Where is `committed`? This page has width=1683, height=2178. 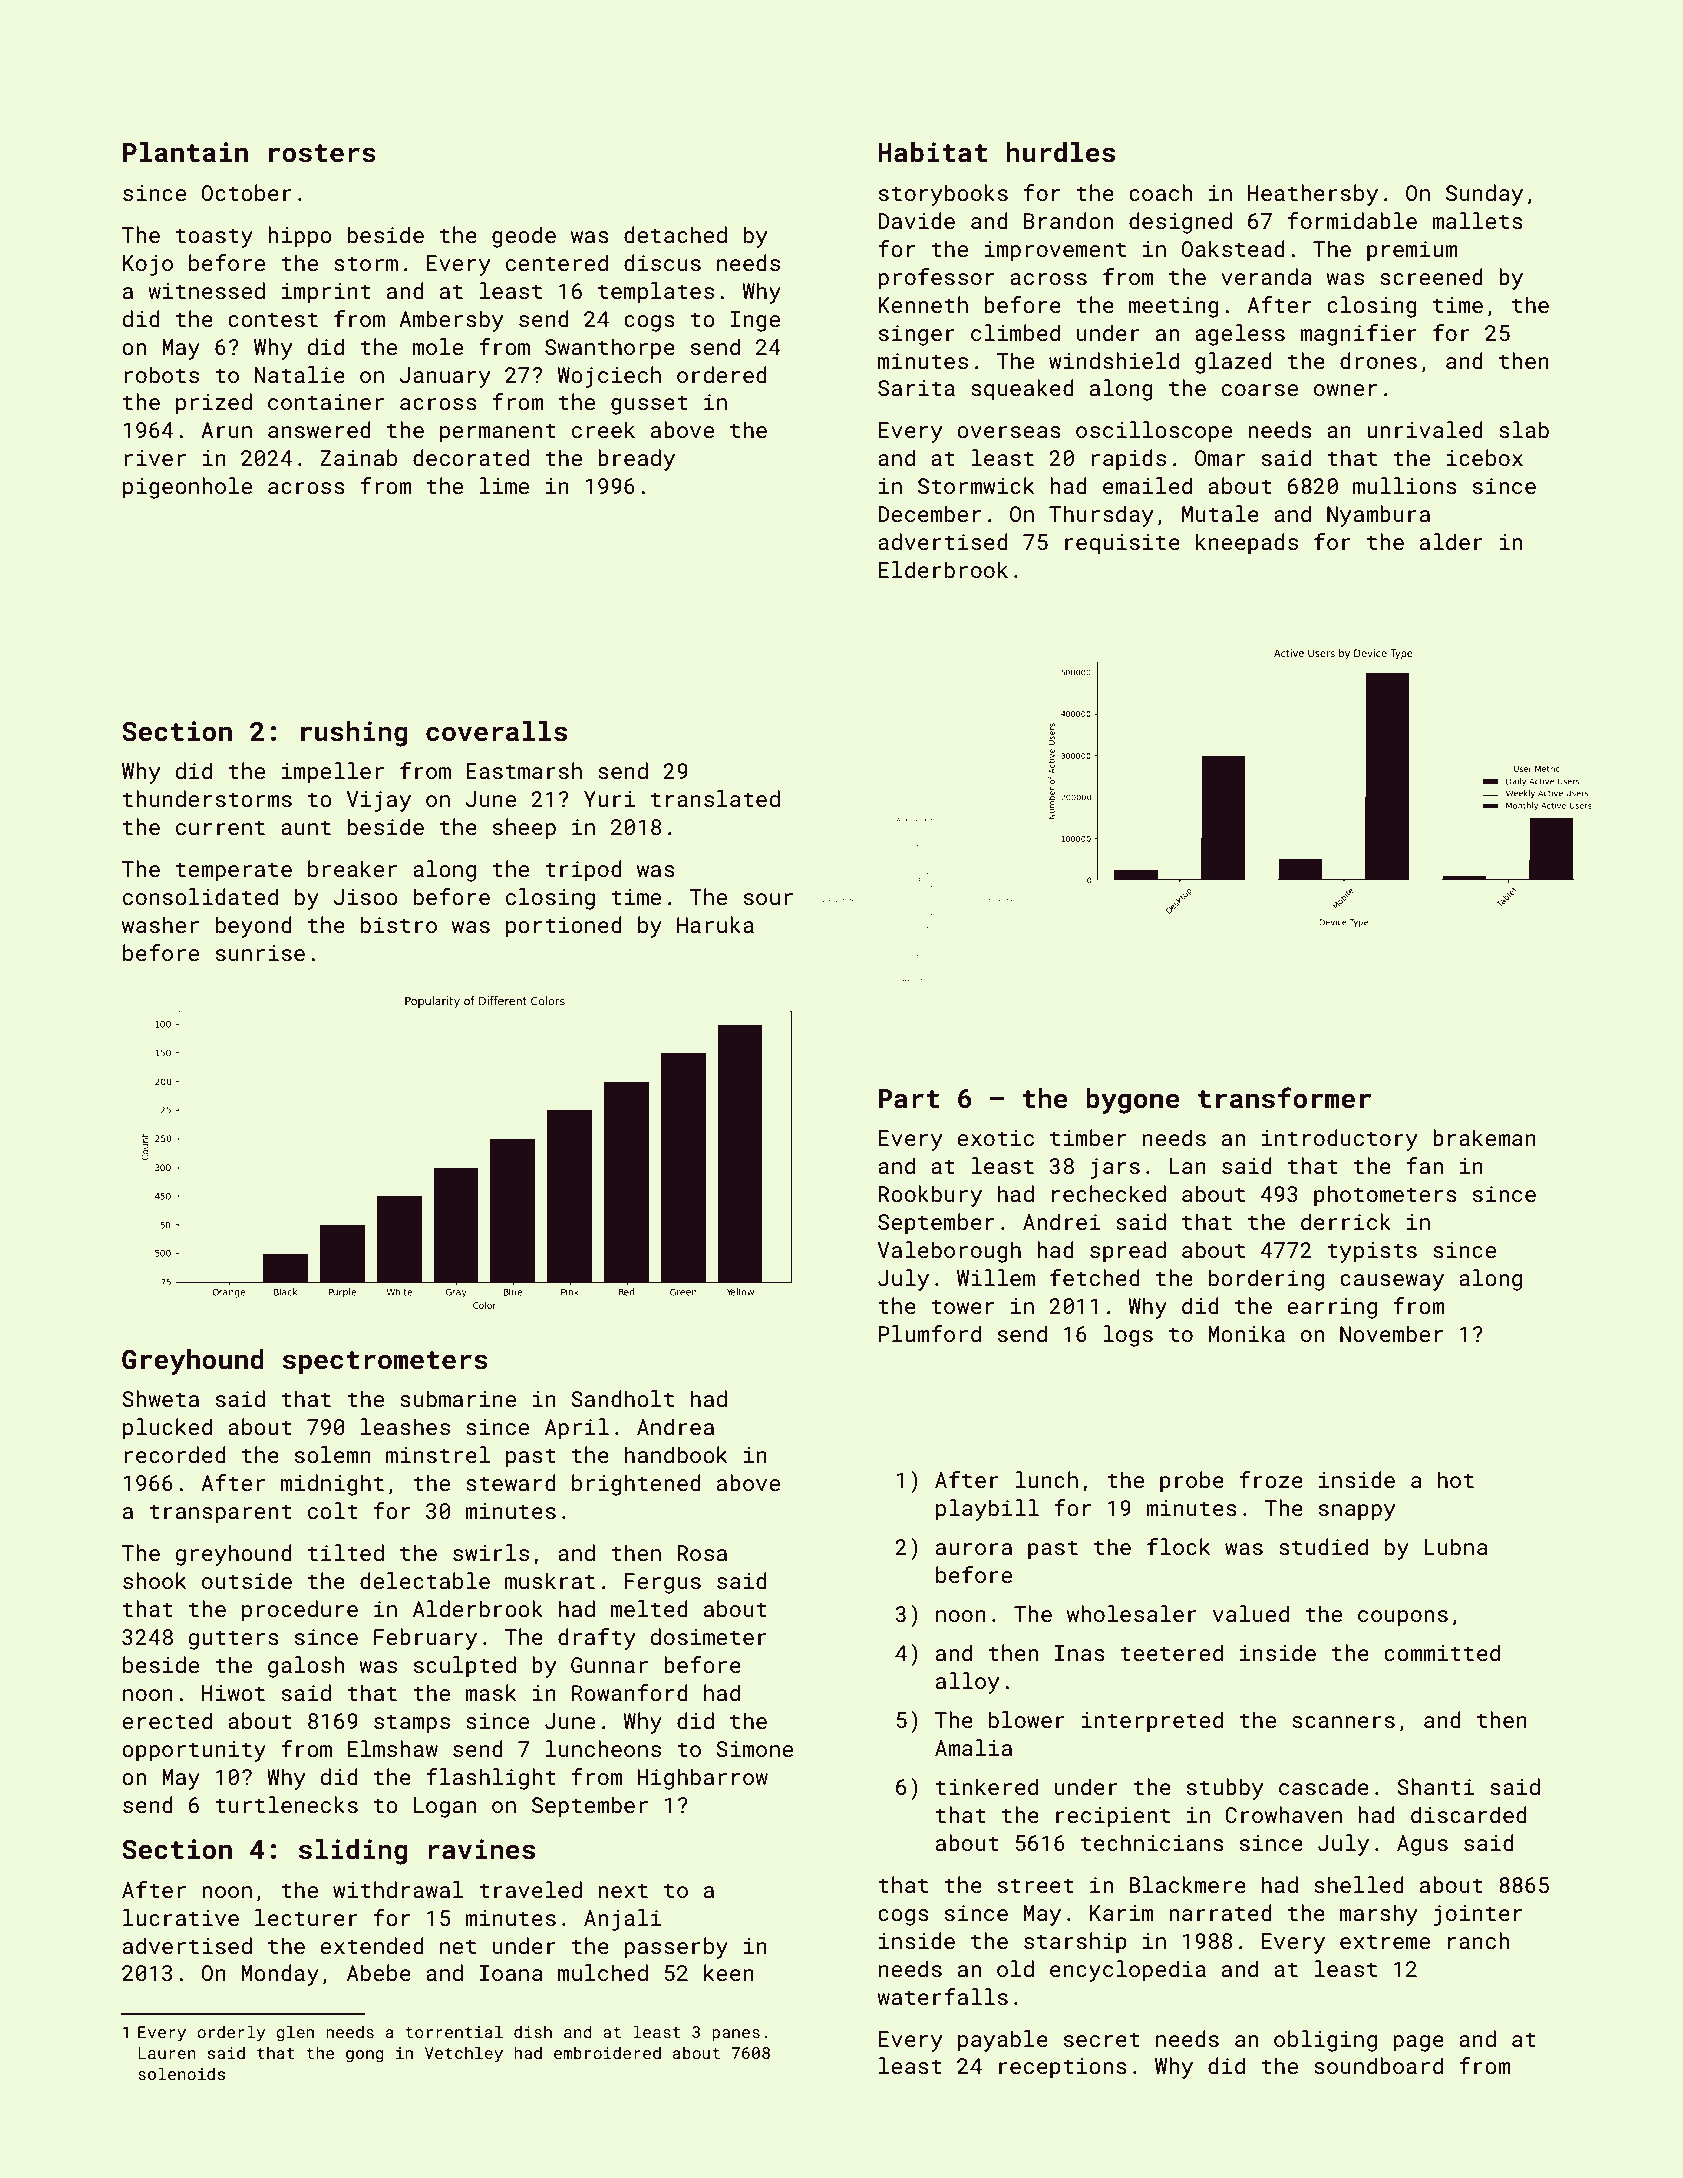
committed is located at coordinates (1442, 1652).
